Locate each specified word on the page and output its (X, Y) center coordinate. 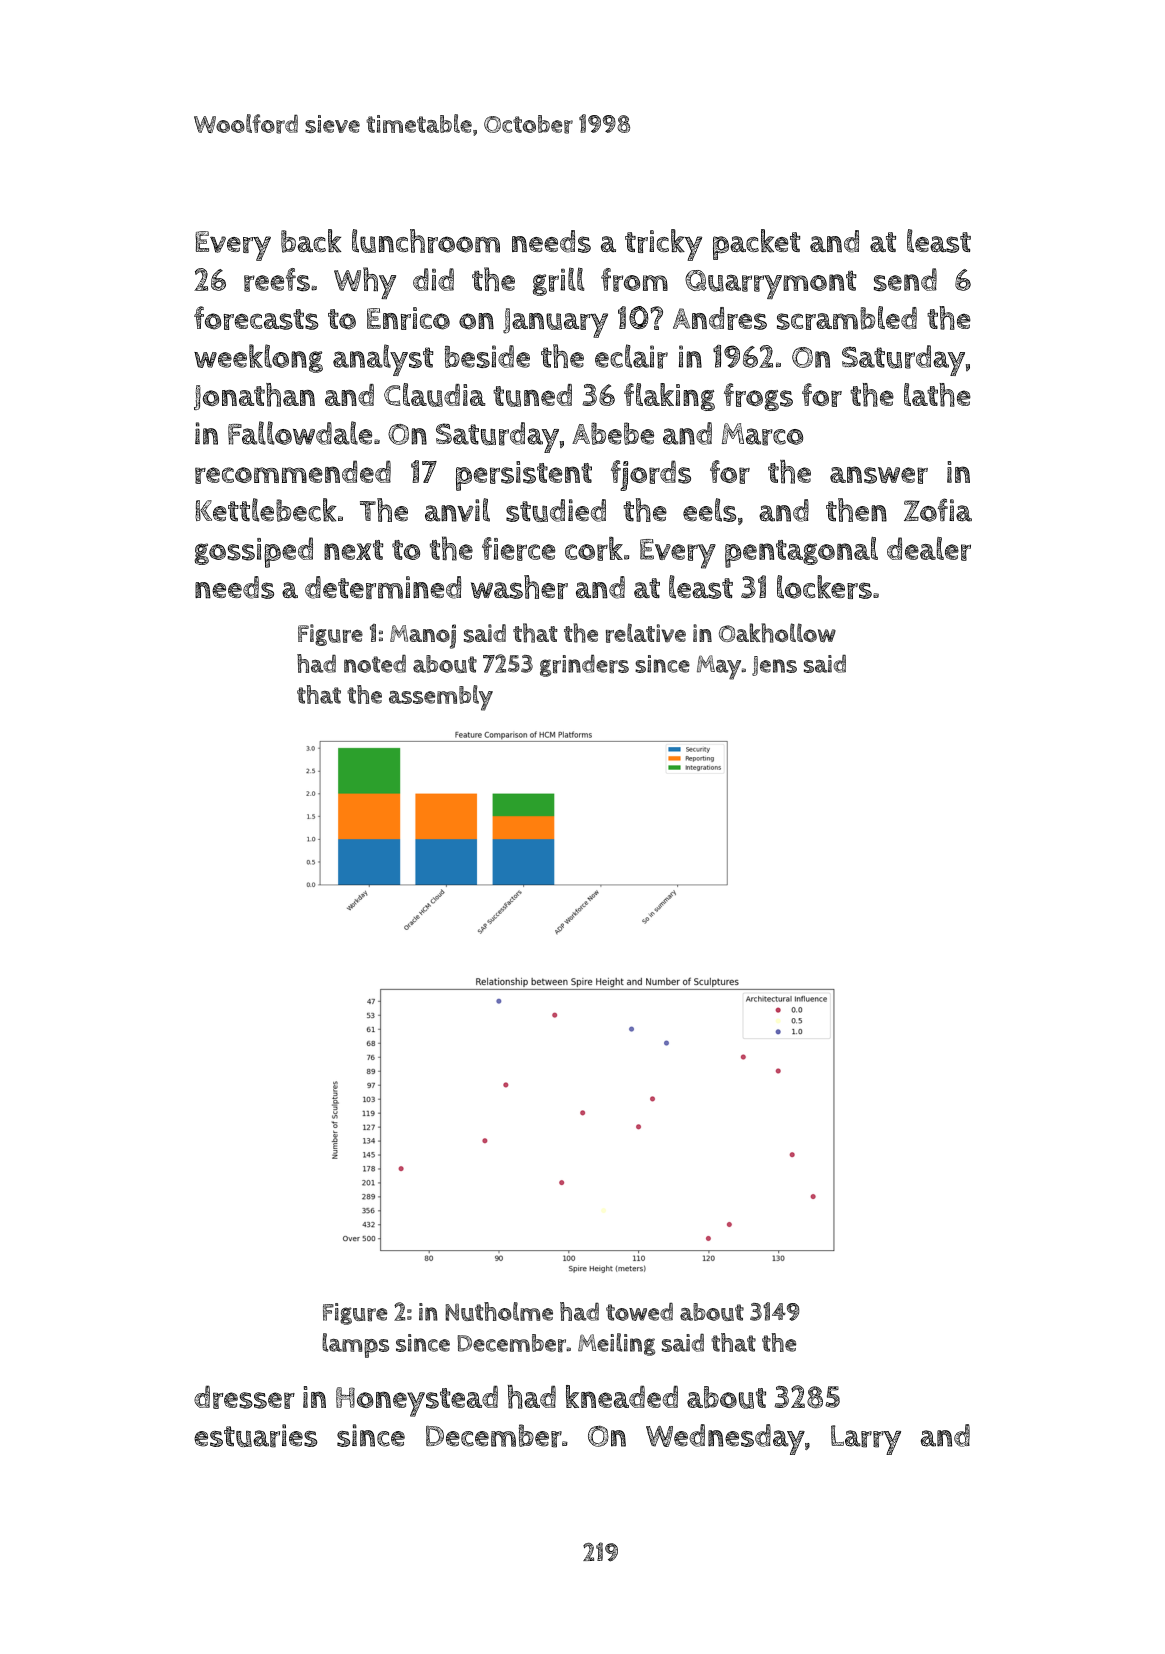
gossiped (253, 552)
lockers (824, 587)
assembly (441, 698)
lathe (937, 395)
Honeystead (417, 1401)
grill (558, 281)
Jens (774, 666)
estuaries (256, 1436)
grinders (584, 665)
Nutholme (499, 1311)
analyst (383, 360)
